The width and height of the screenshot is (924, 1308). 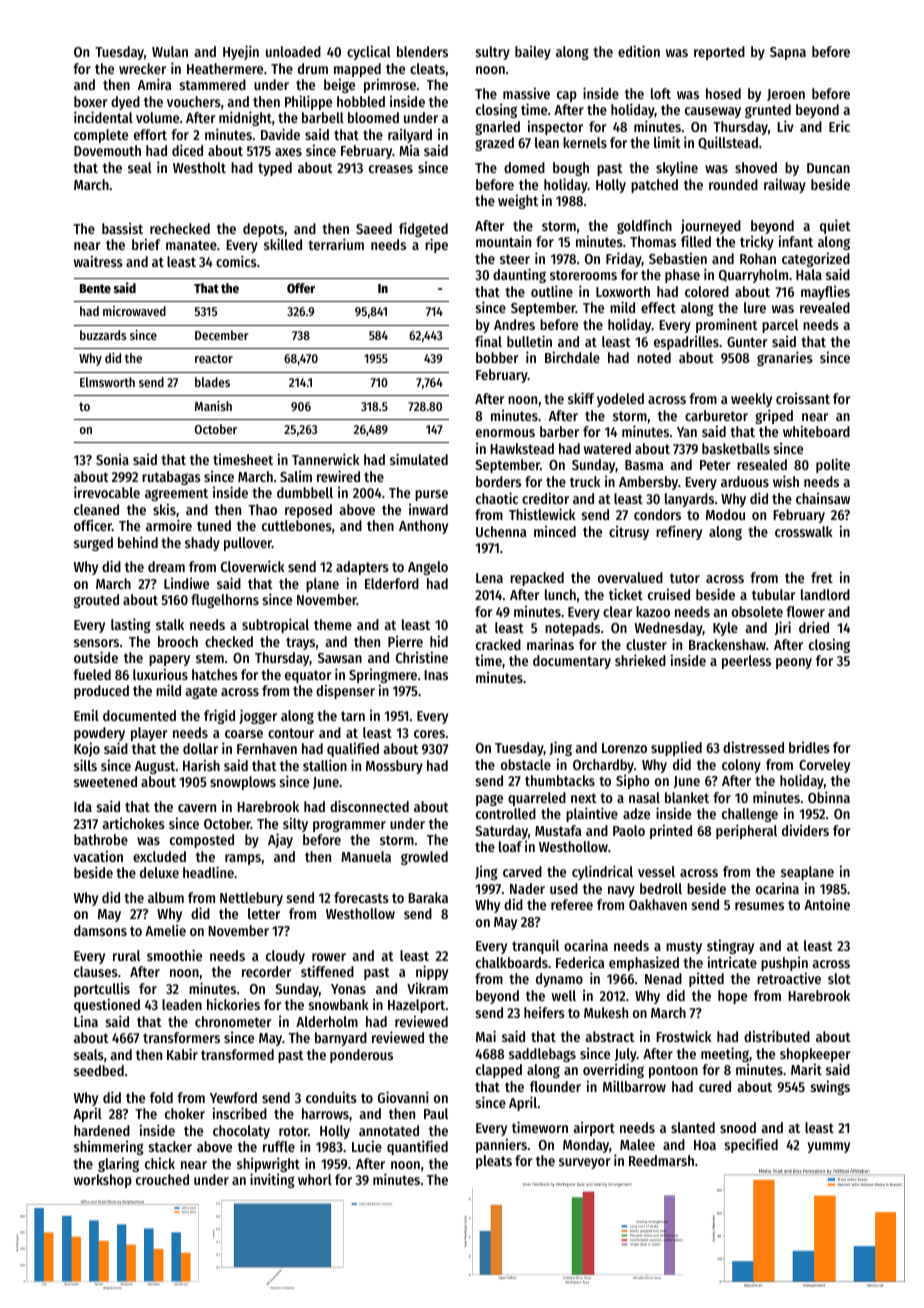 What do you see at coordinates (533, 52) in the screenshot?
I see `bailey` at bounding box center [533, 52].
